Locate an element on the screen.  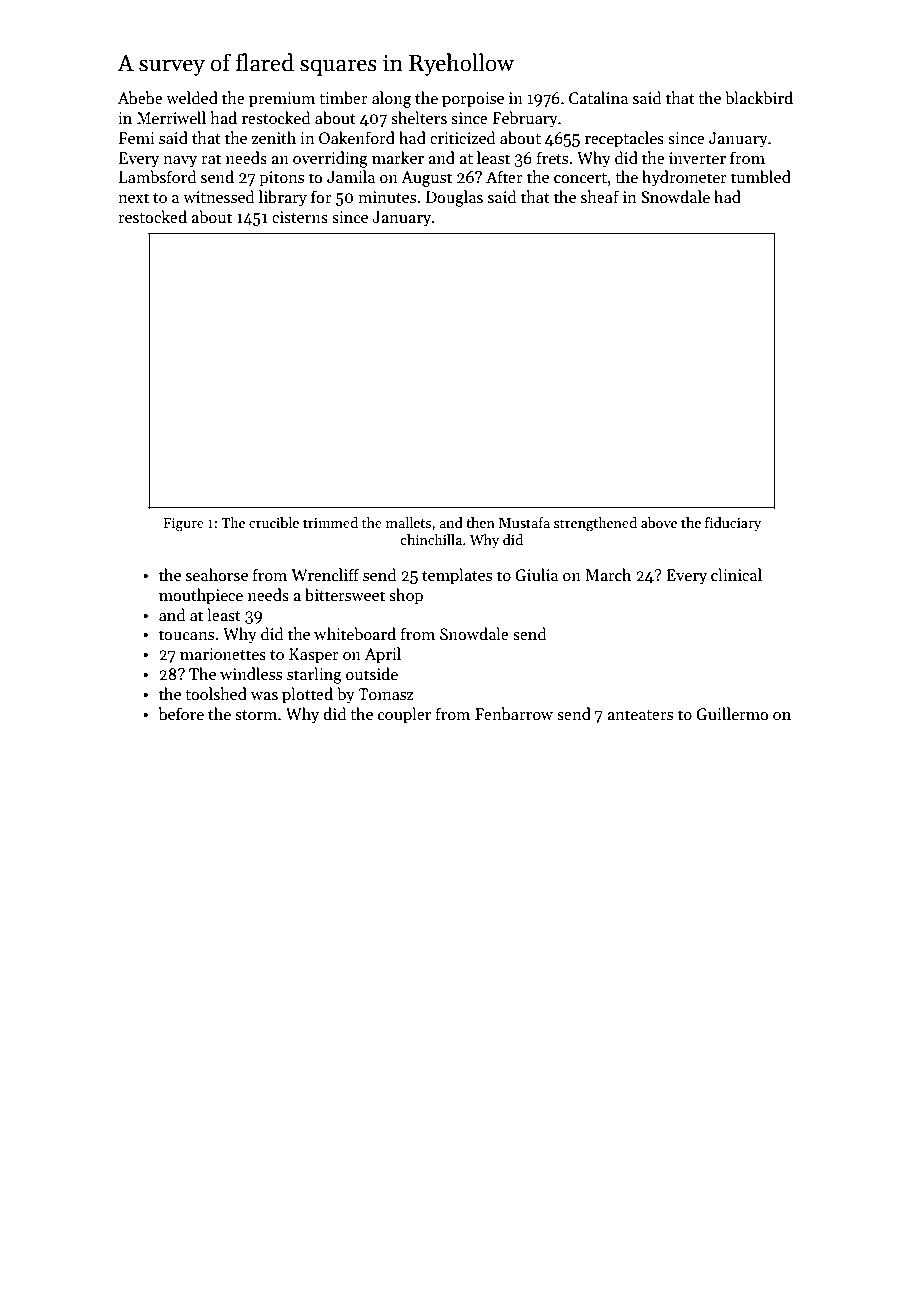
cisterns is located at coordinates (300, 217).
